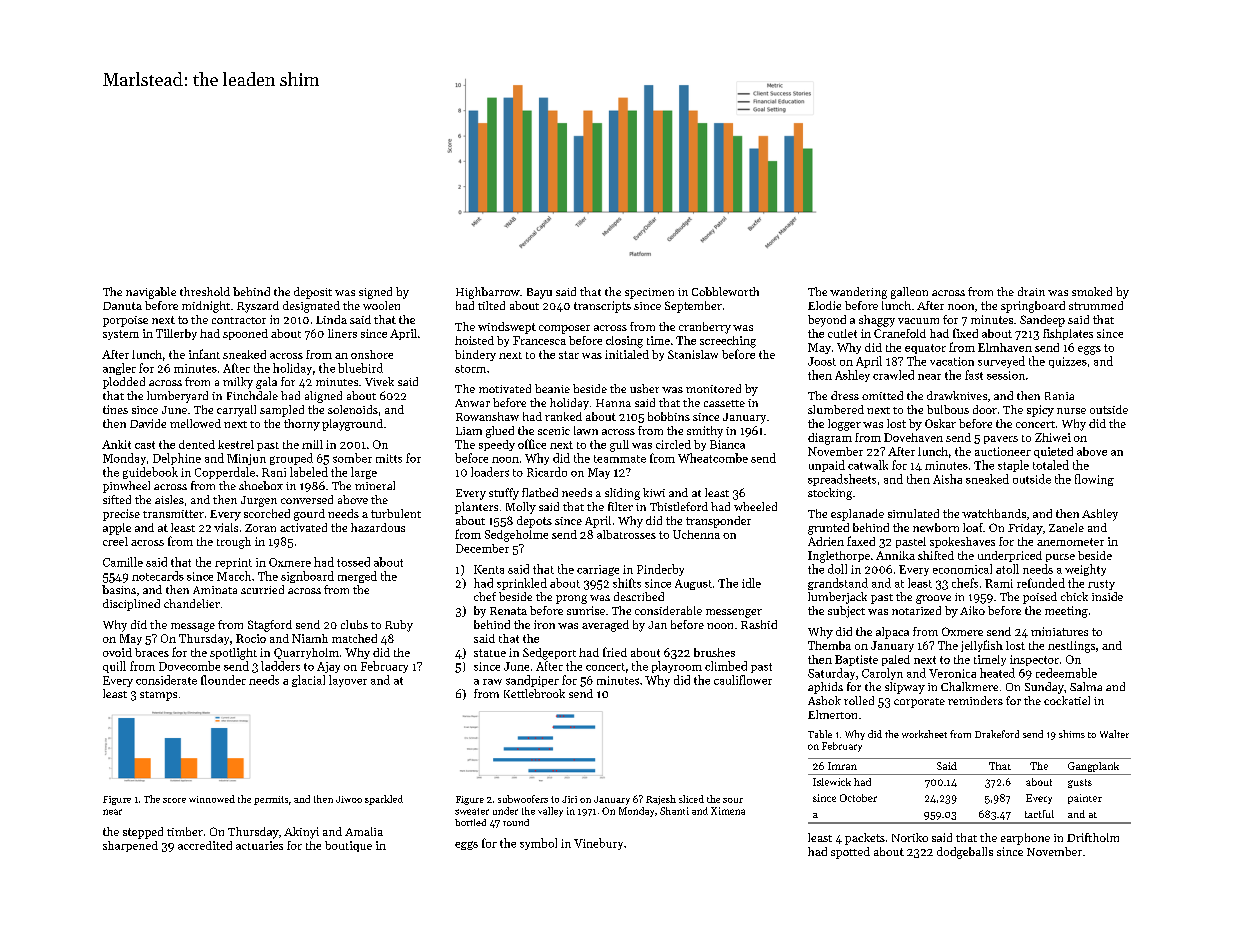  I want to click on galleon, so click(909, 293).
